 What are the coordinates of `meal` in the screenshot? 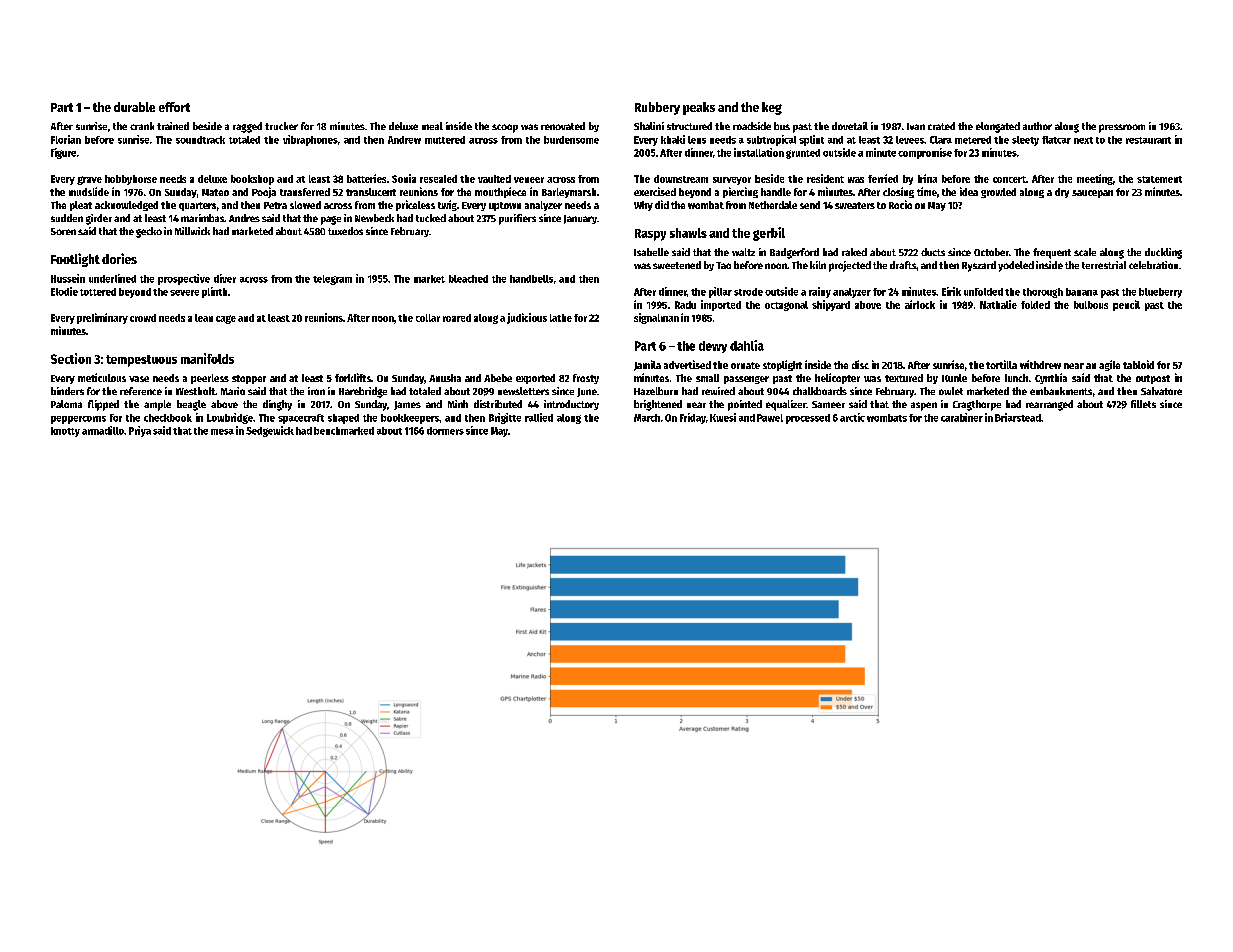 It's located at (432, 126).
